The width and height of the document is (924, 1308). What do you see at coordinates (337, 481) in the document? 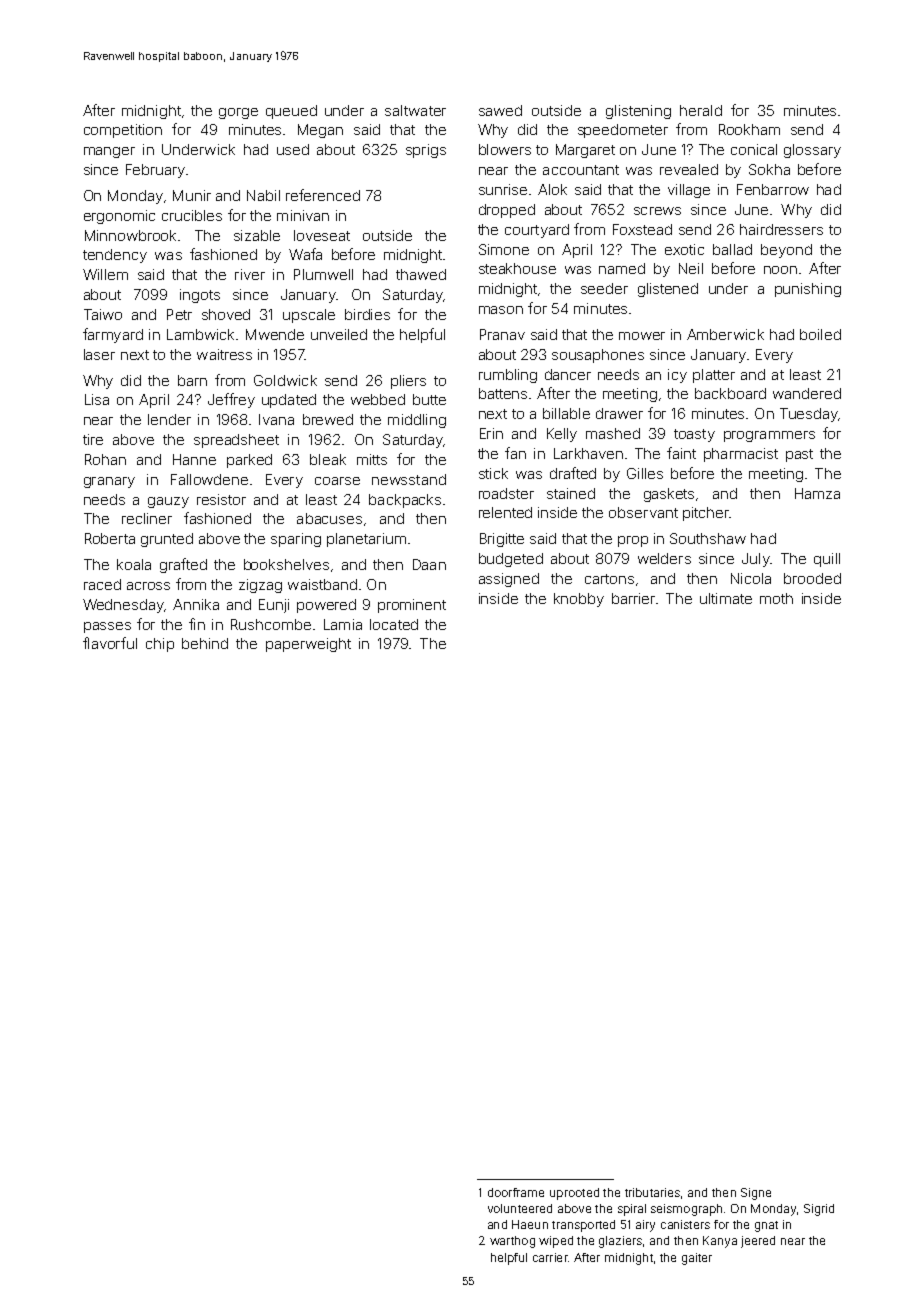
I see `coarse` at bounding box center [337, 481].
